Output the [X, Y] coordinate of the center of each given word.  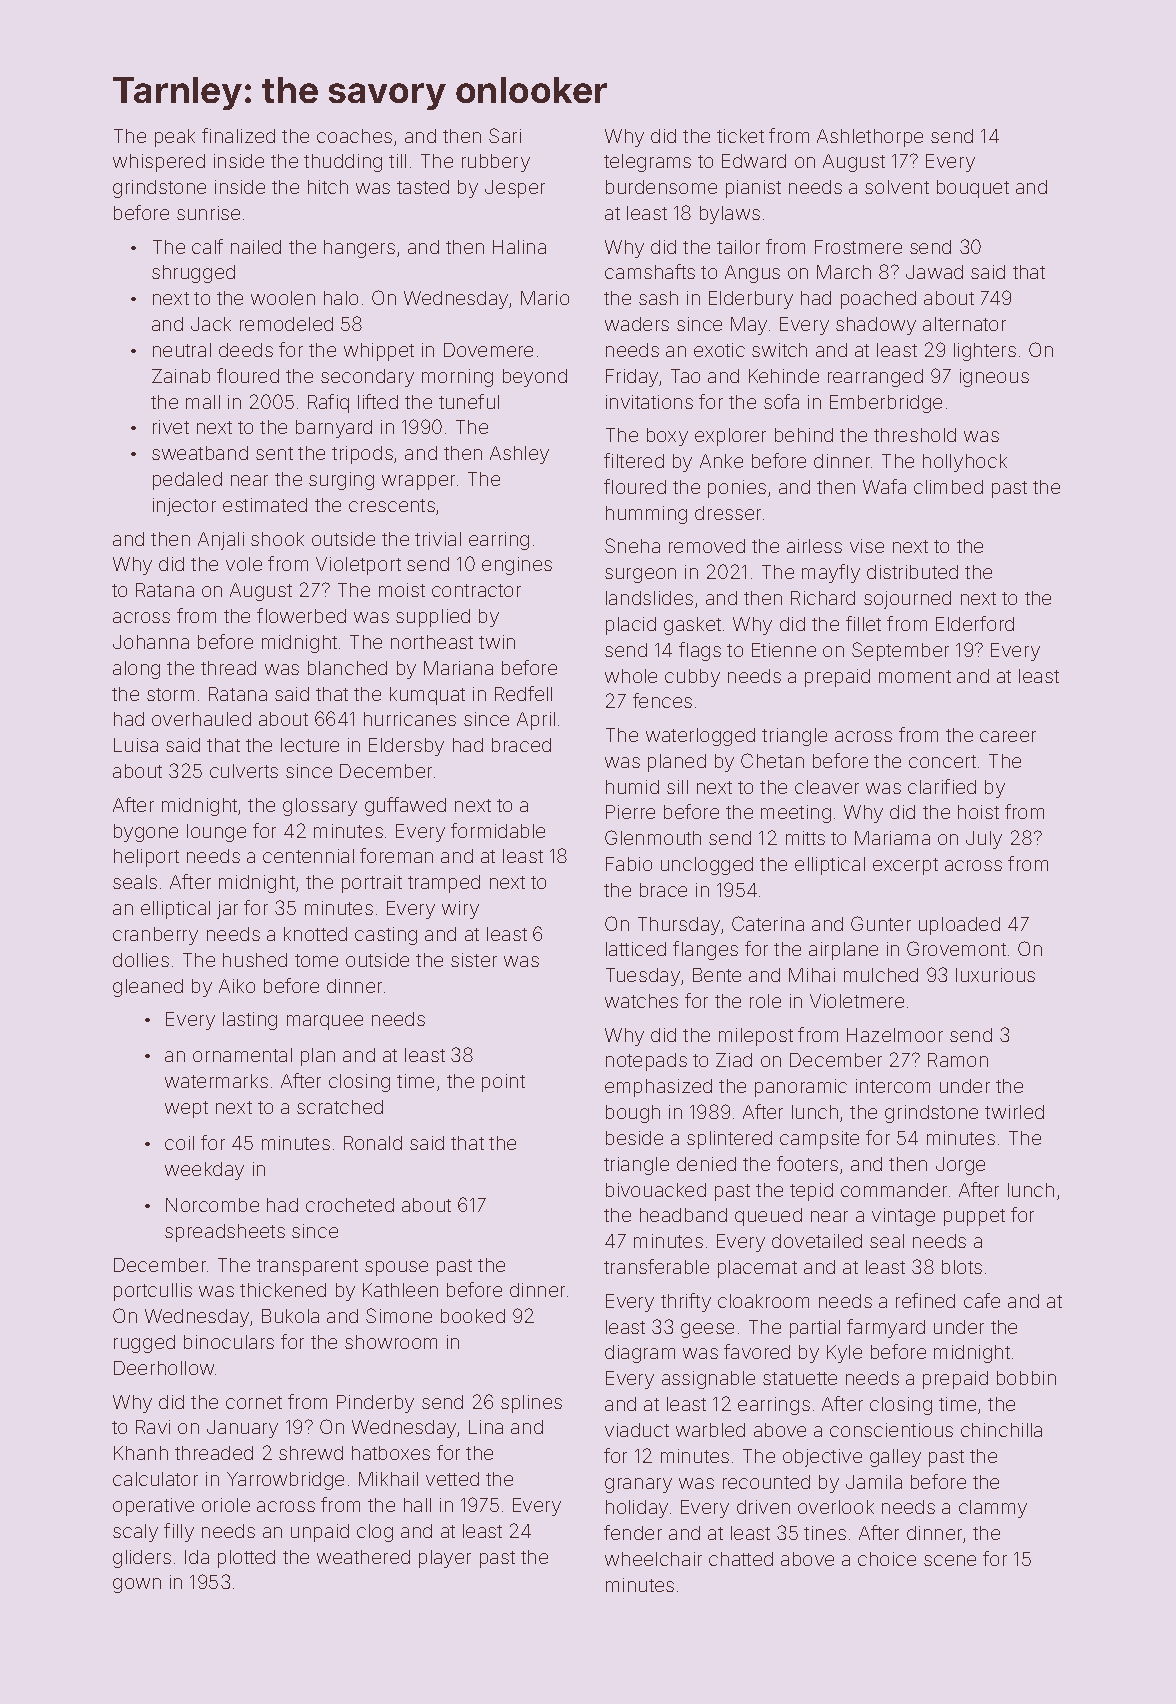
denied [706, 1164]
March [844, 272]
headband [683, 1215]
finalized [238, 135]
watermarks [216, 1081]
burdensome [661, 187]
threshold [915, 435]
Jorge [960, 1166]
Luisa [136, 745]
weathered [363, 1557]
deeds [246, 350]
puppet [974, 1217]
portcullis [153, 1292]
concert [942, 761]
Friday [632, 378]
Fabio [629, 864]
